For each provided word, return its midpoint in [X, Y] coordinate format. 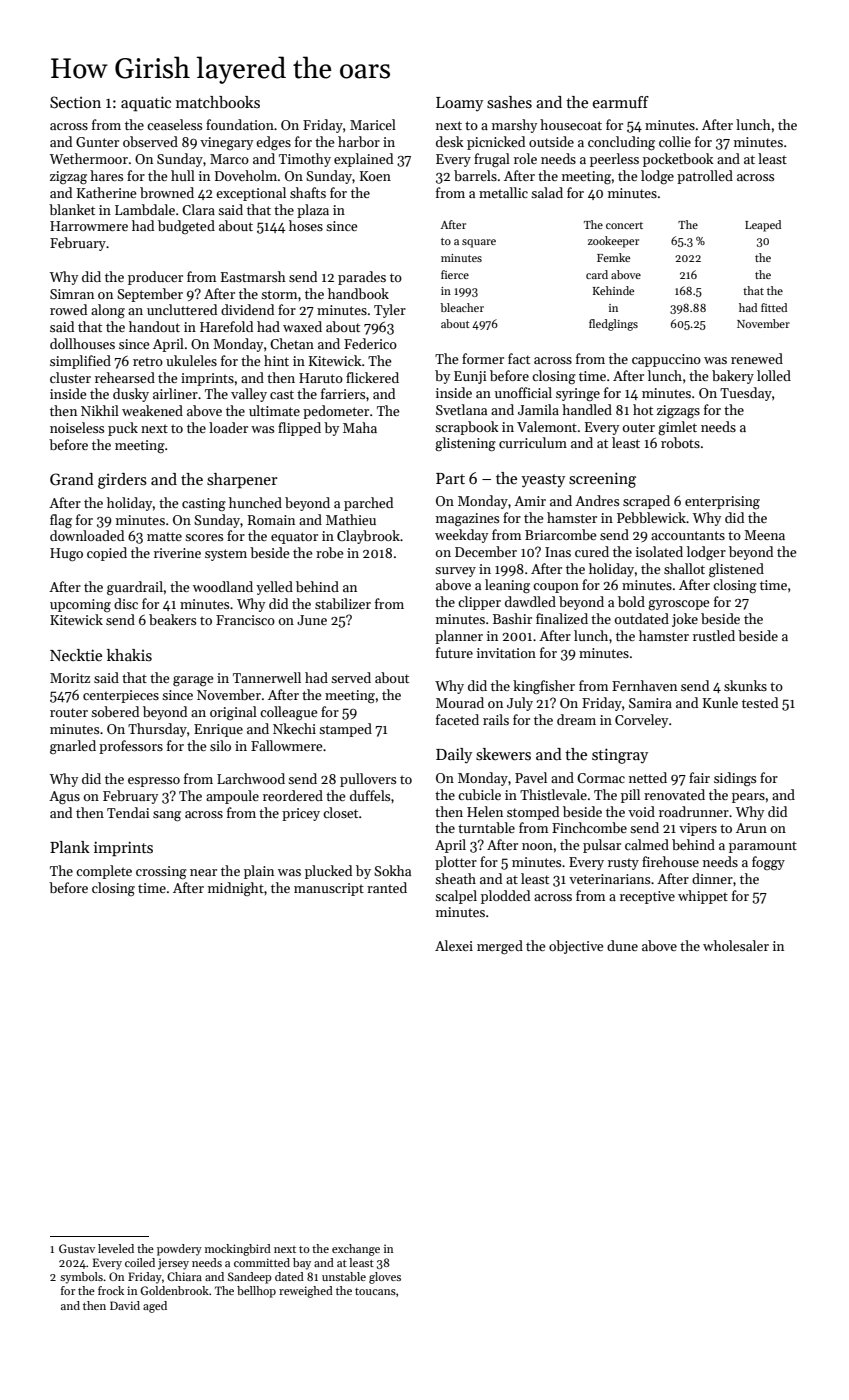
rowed [68, 309]
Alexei [454, 945]
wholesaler [736, 945]
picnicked [496, 143]
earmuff [621, 102]
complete [104, 872]
